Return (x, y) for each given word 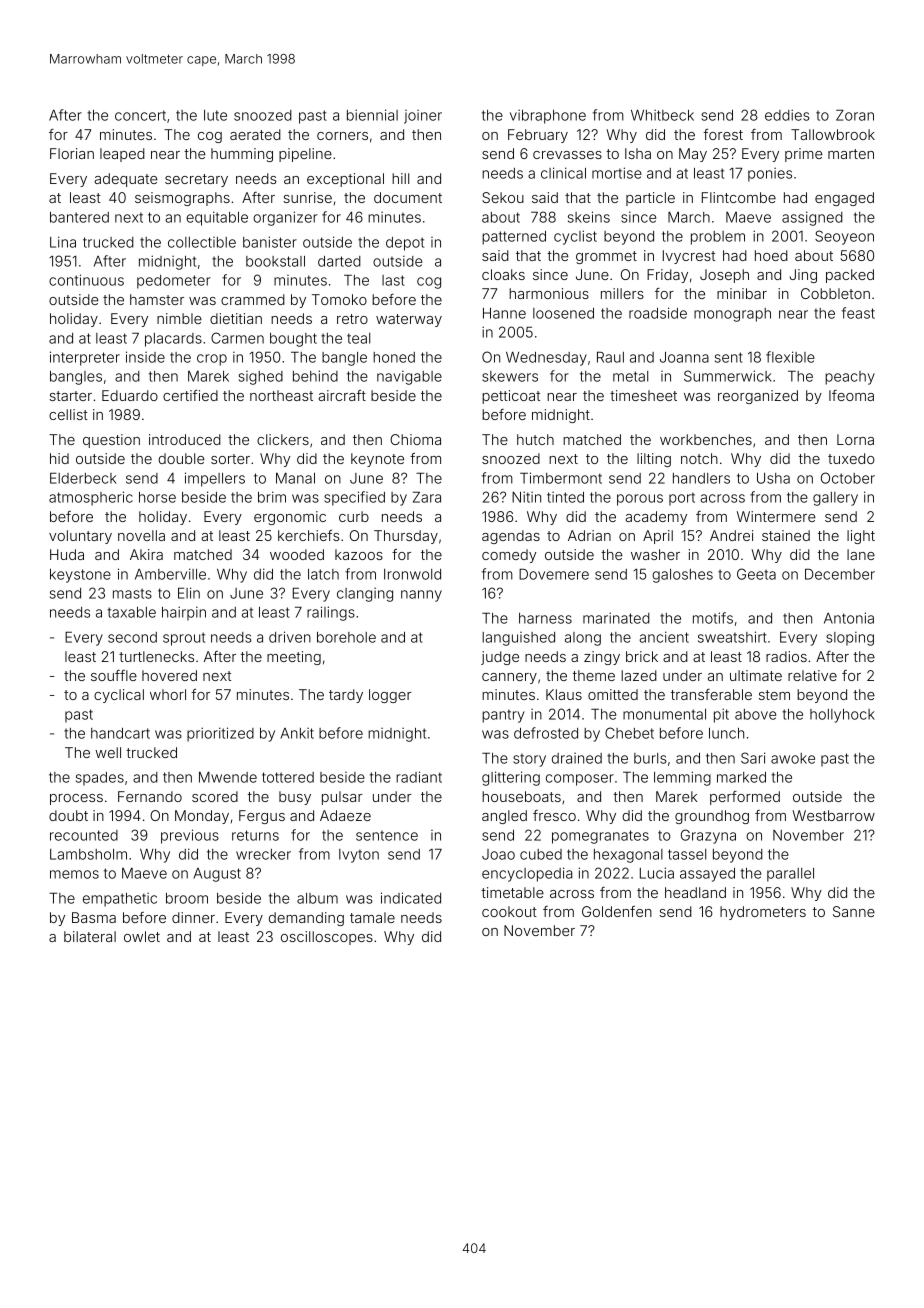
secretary (196, 180)
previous (190, 836)
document (408, 197)
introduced (185, 439)
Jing (803, 276)
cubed (541, 854)
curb (354, 516)
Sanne (854, 911)
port (682, 499)
